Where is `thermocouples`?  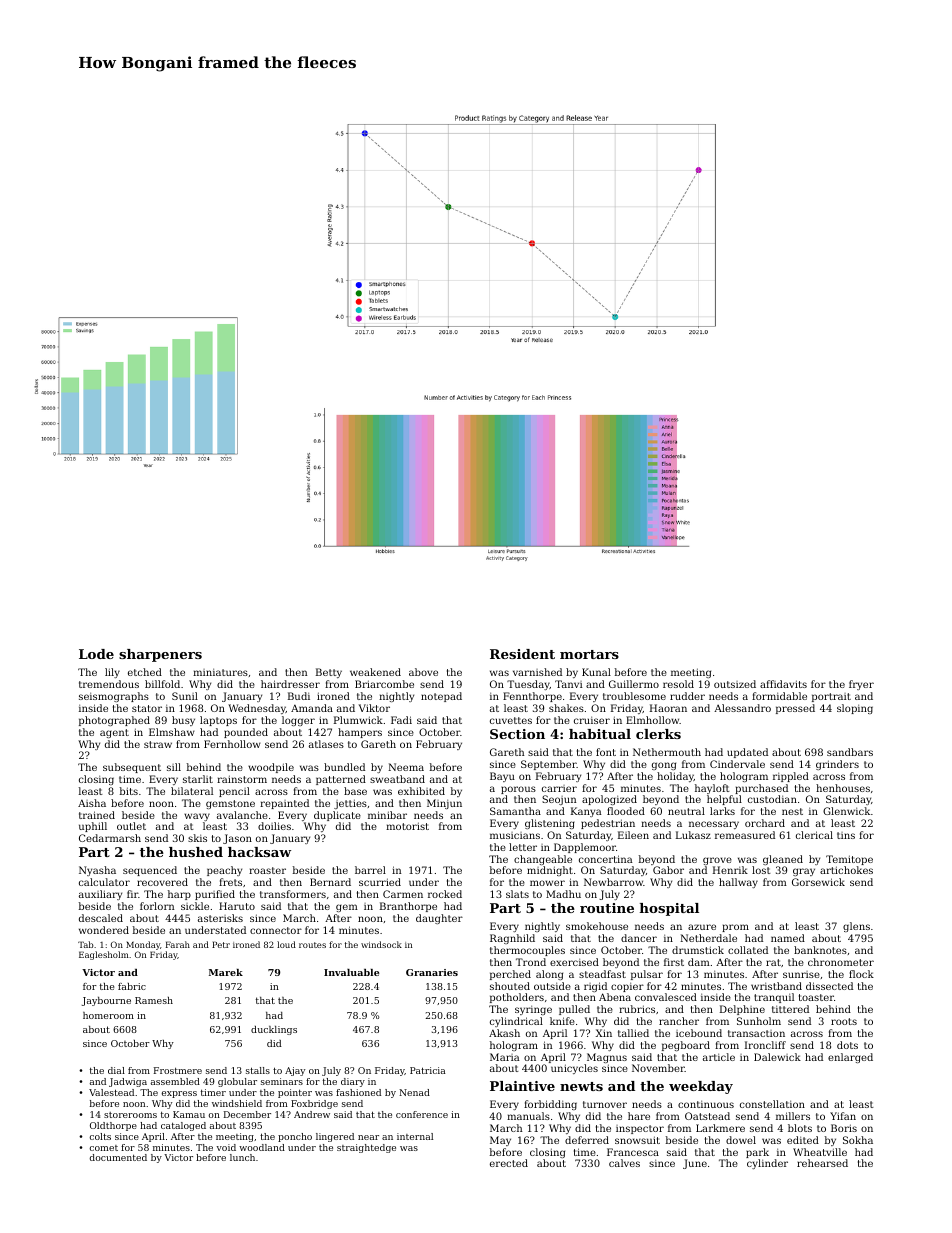
thermocouples is located at coordinates (527, 951).
